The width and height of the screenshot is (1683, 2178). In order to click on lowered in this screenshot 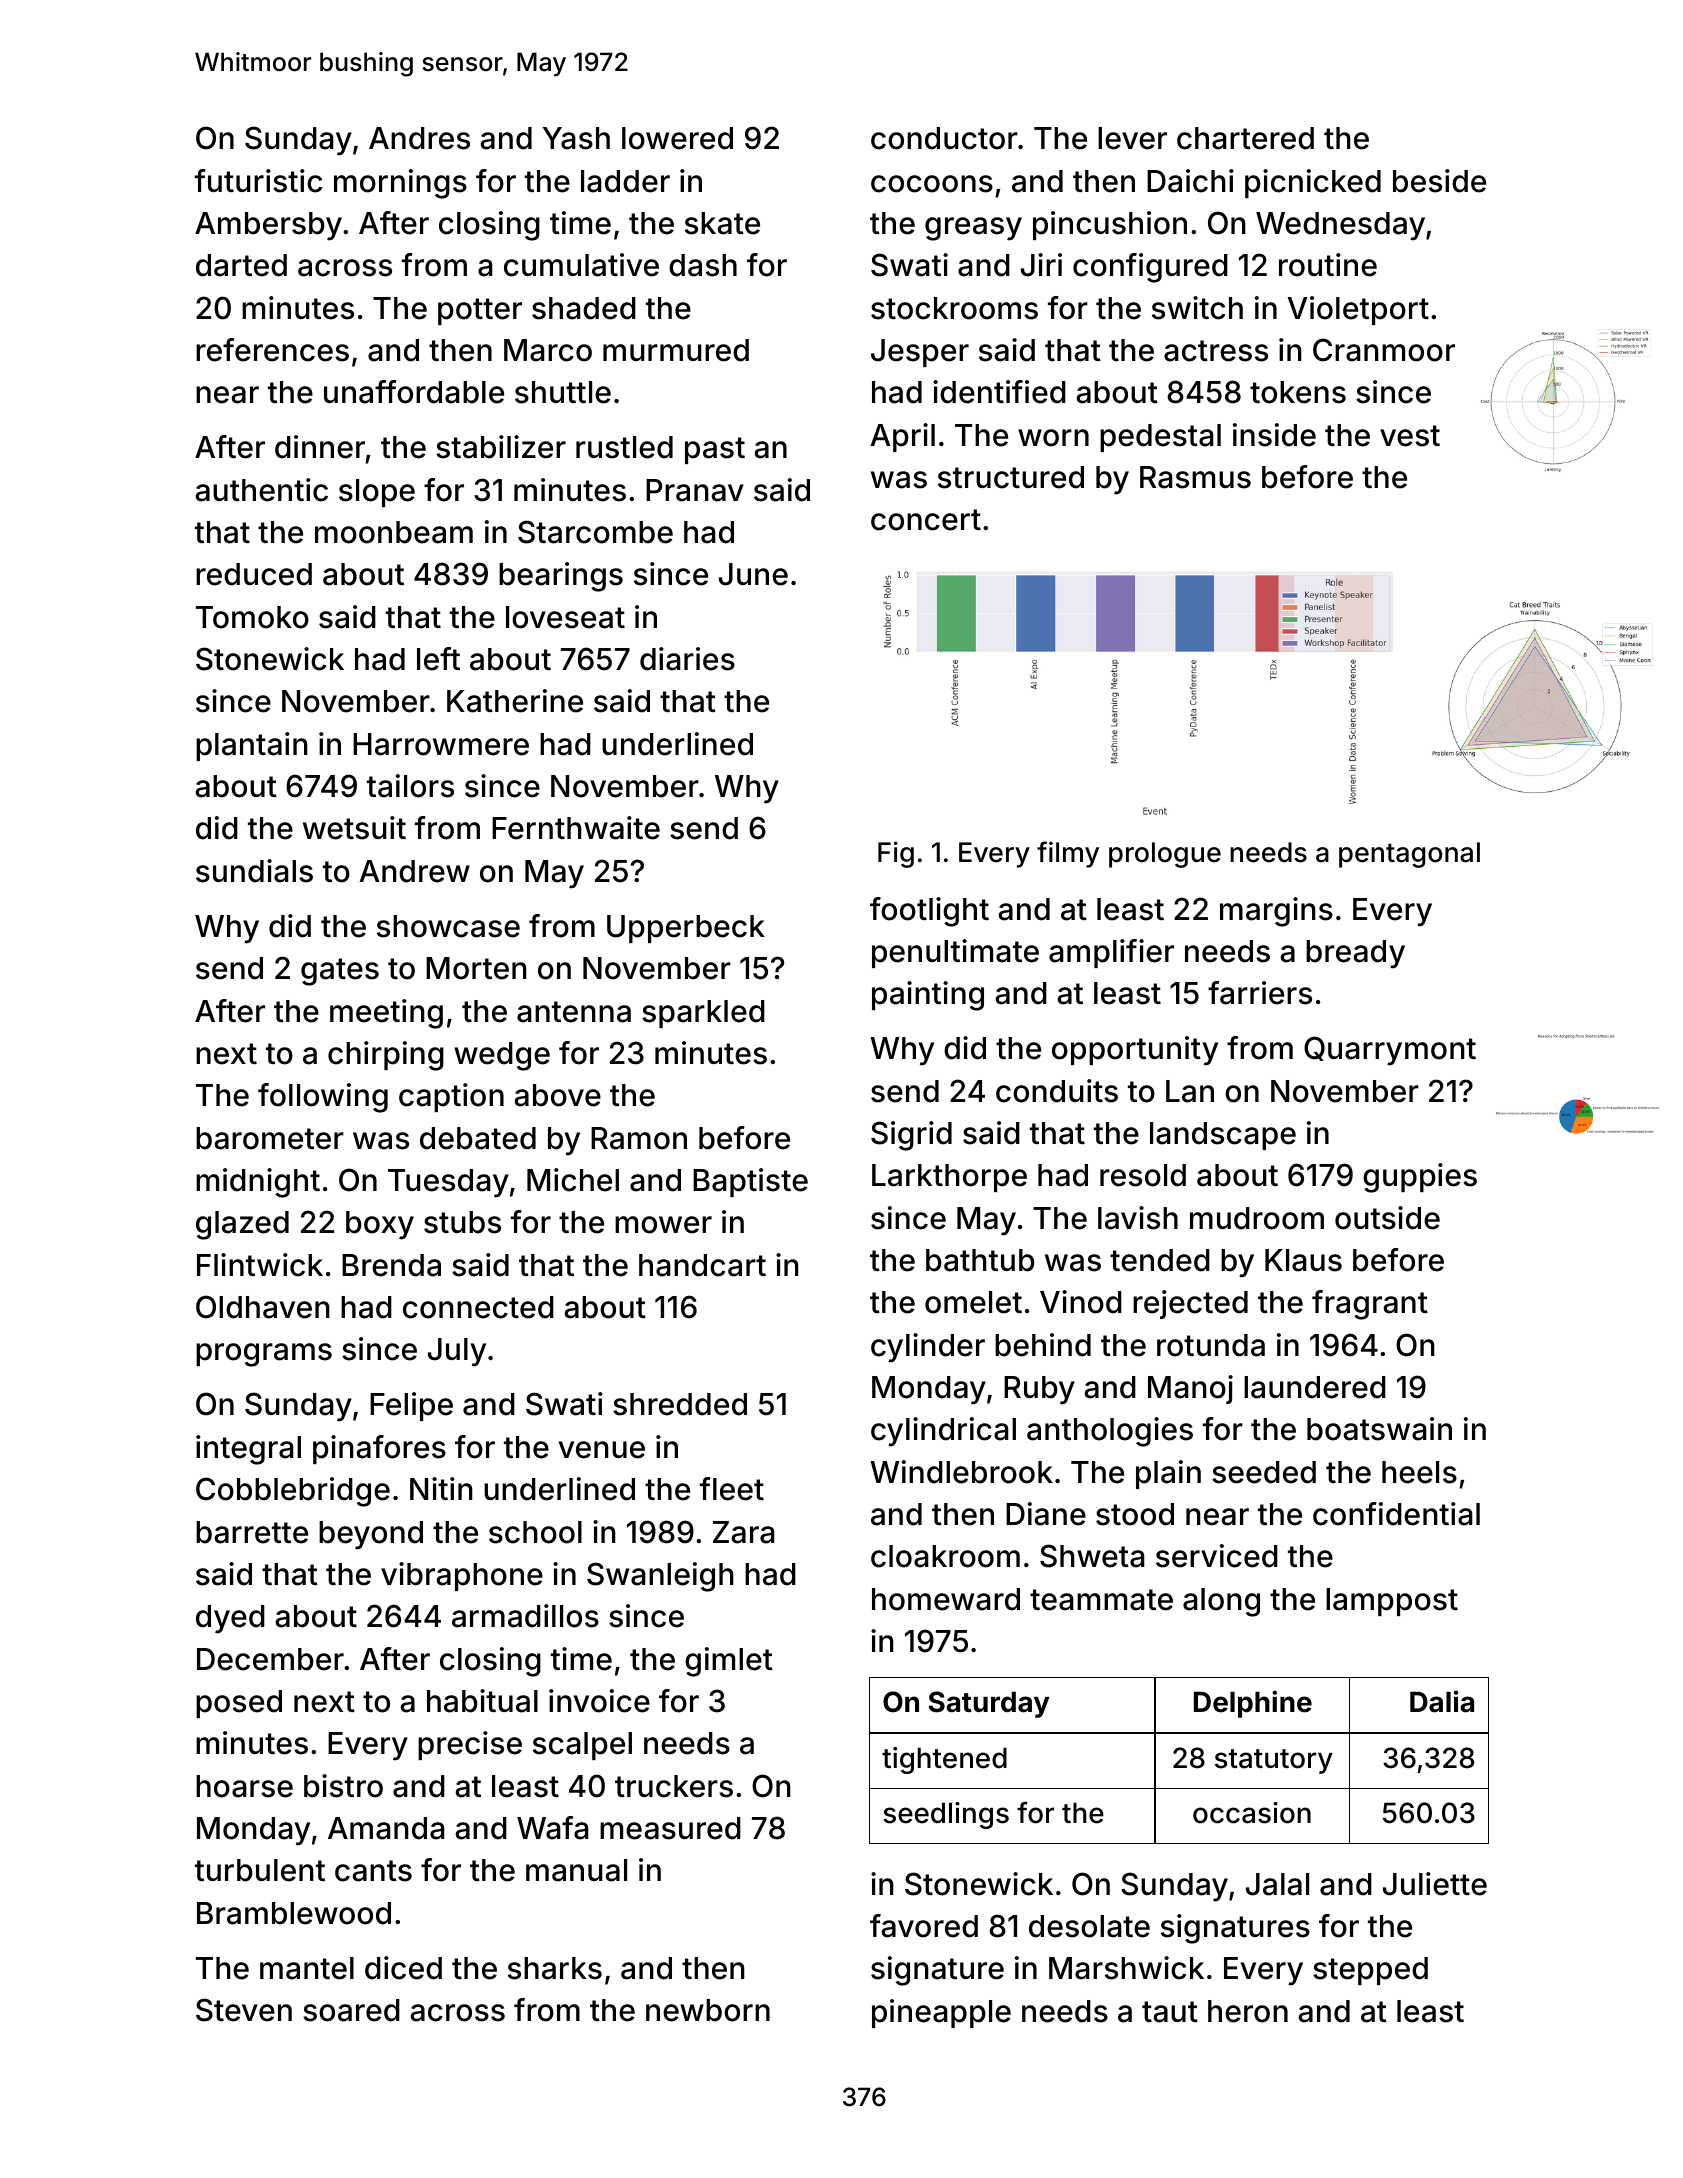, I will do `click(677, 138)`.
